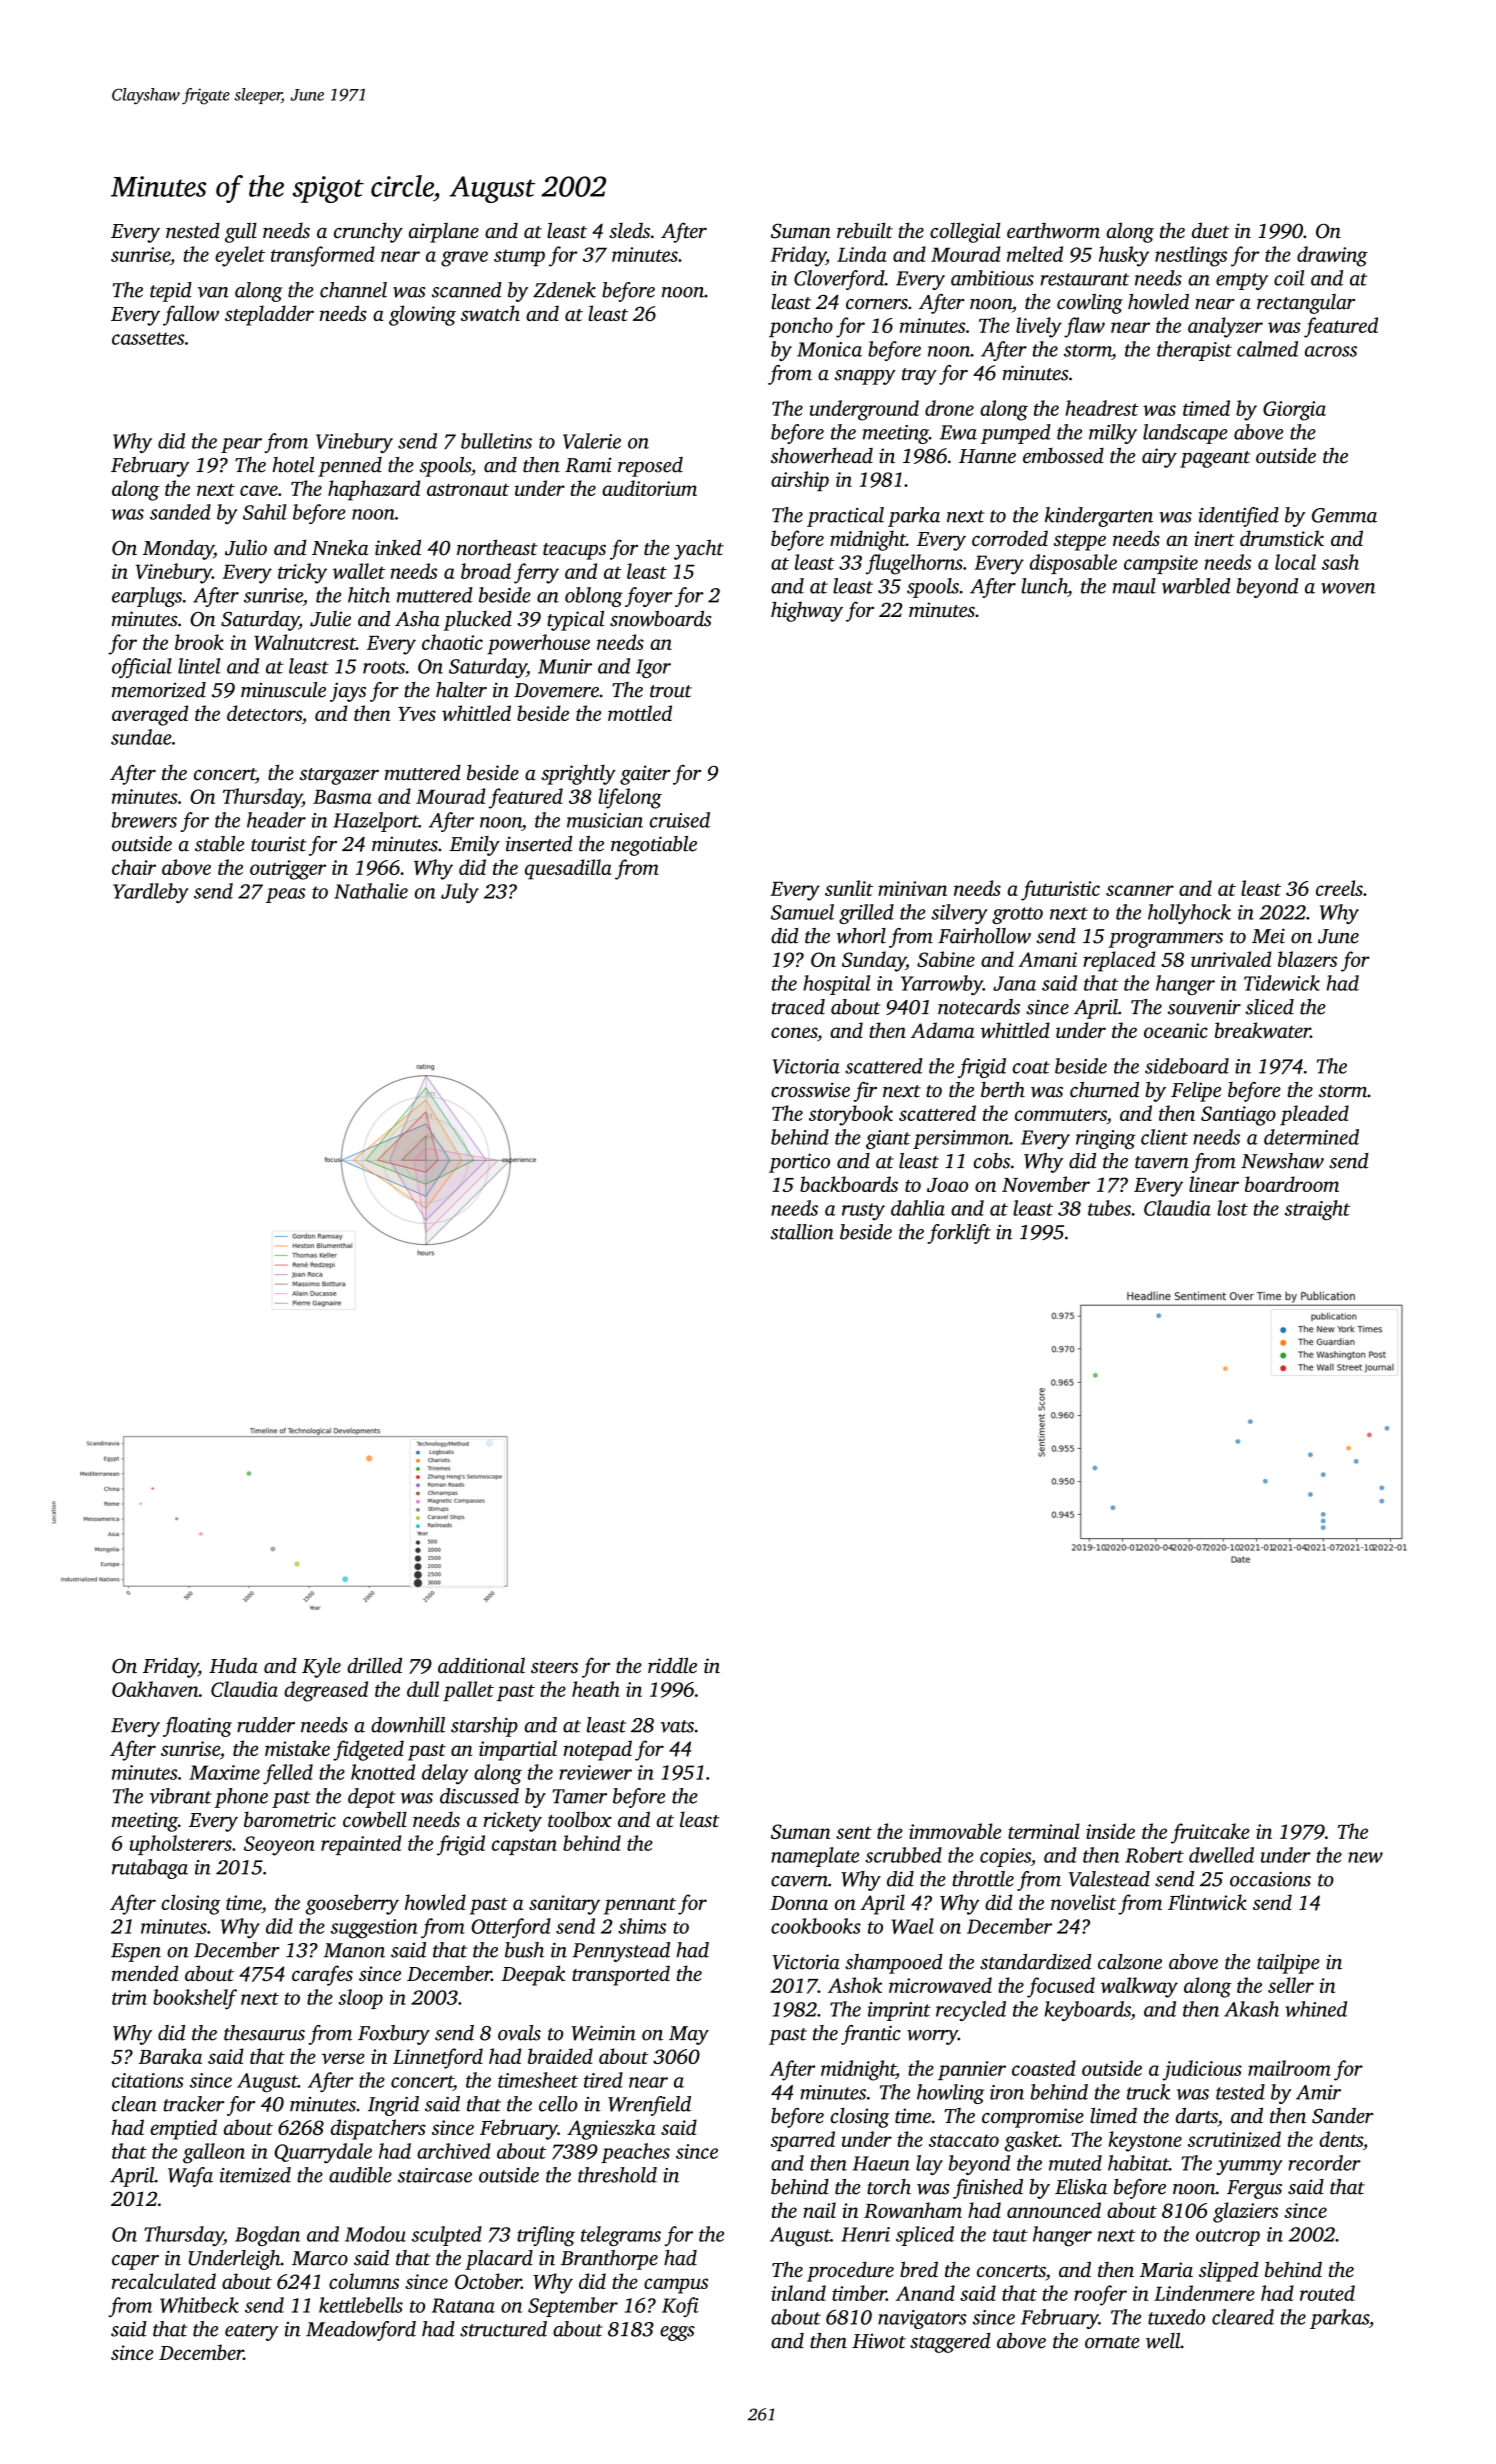 The image size is (1496, 2464). Describe the element at coordinates (374, 1929) in the image. I see `suggestion` at that location.
